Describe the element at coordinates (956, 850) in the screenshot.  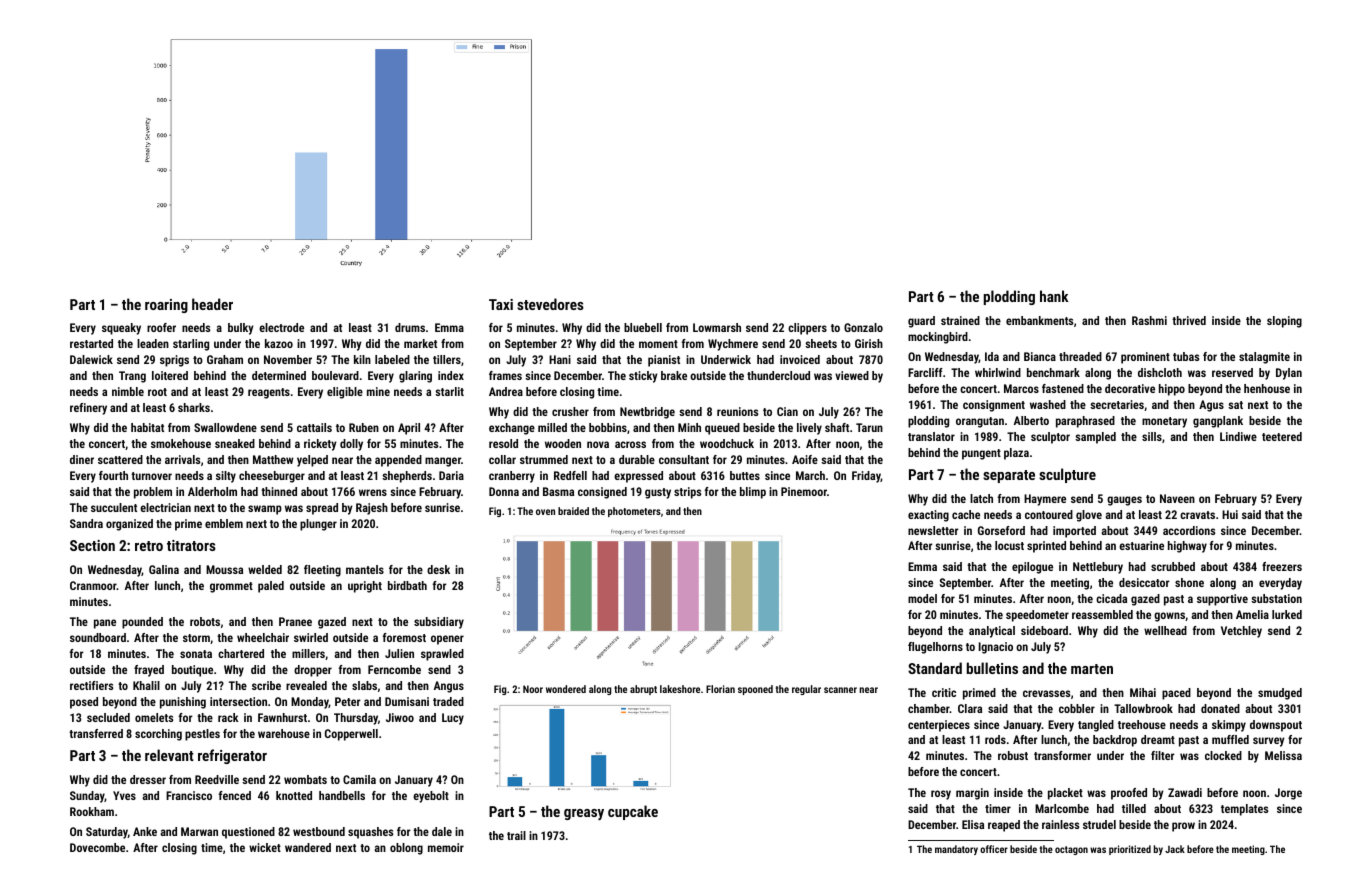
I see `mandatory` at that location.
